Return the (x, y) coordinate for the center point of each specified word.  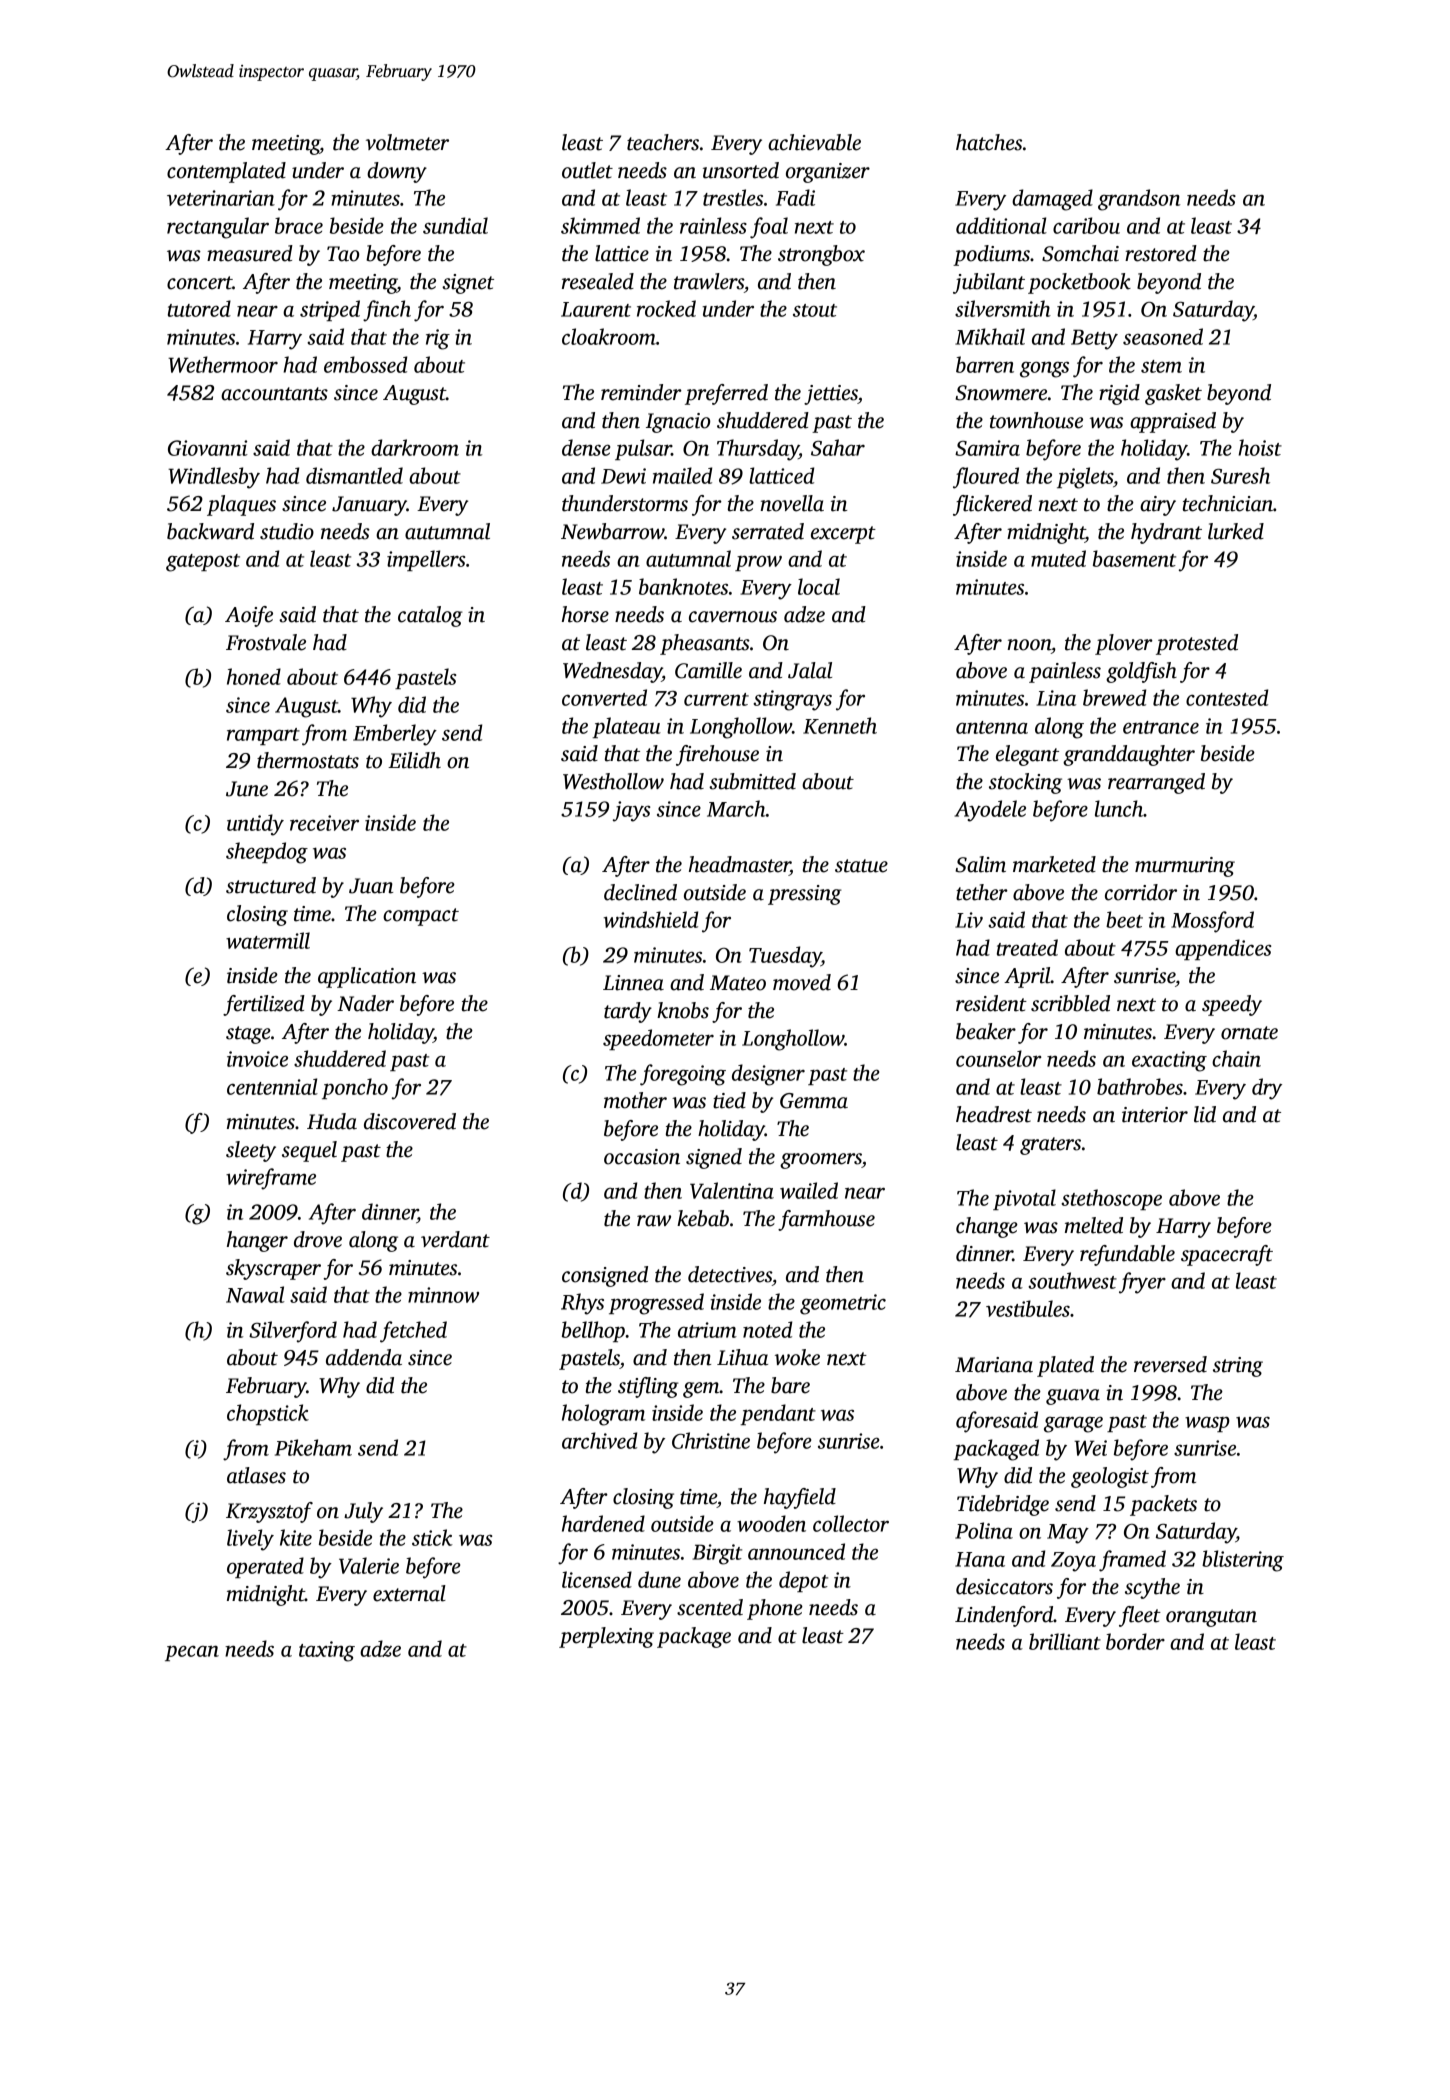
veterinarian (221, 198)
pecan (192, 1653)
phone (775, 1609)
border (1135, 1641)
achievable (814, 142)
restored (1161, 253)
